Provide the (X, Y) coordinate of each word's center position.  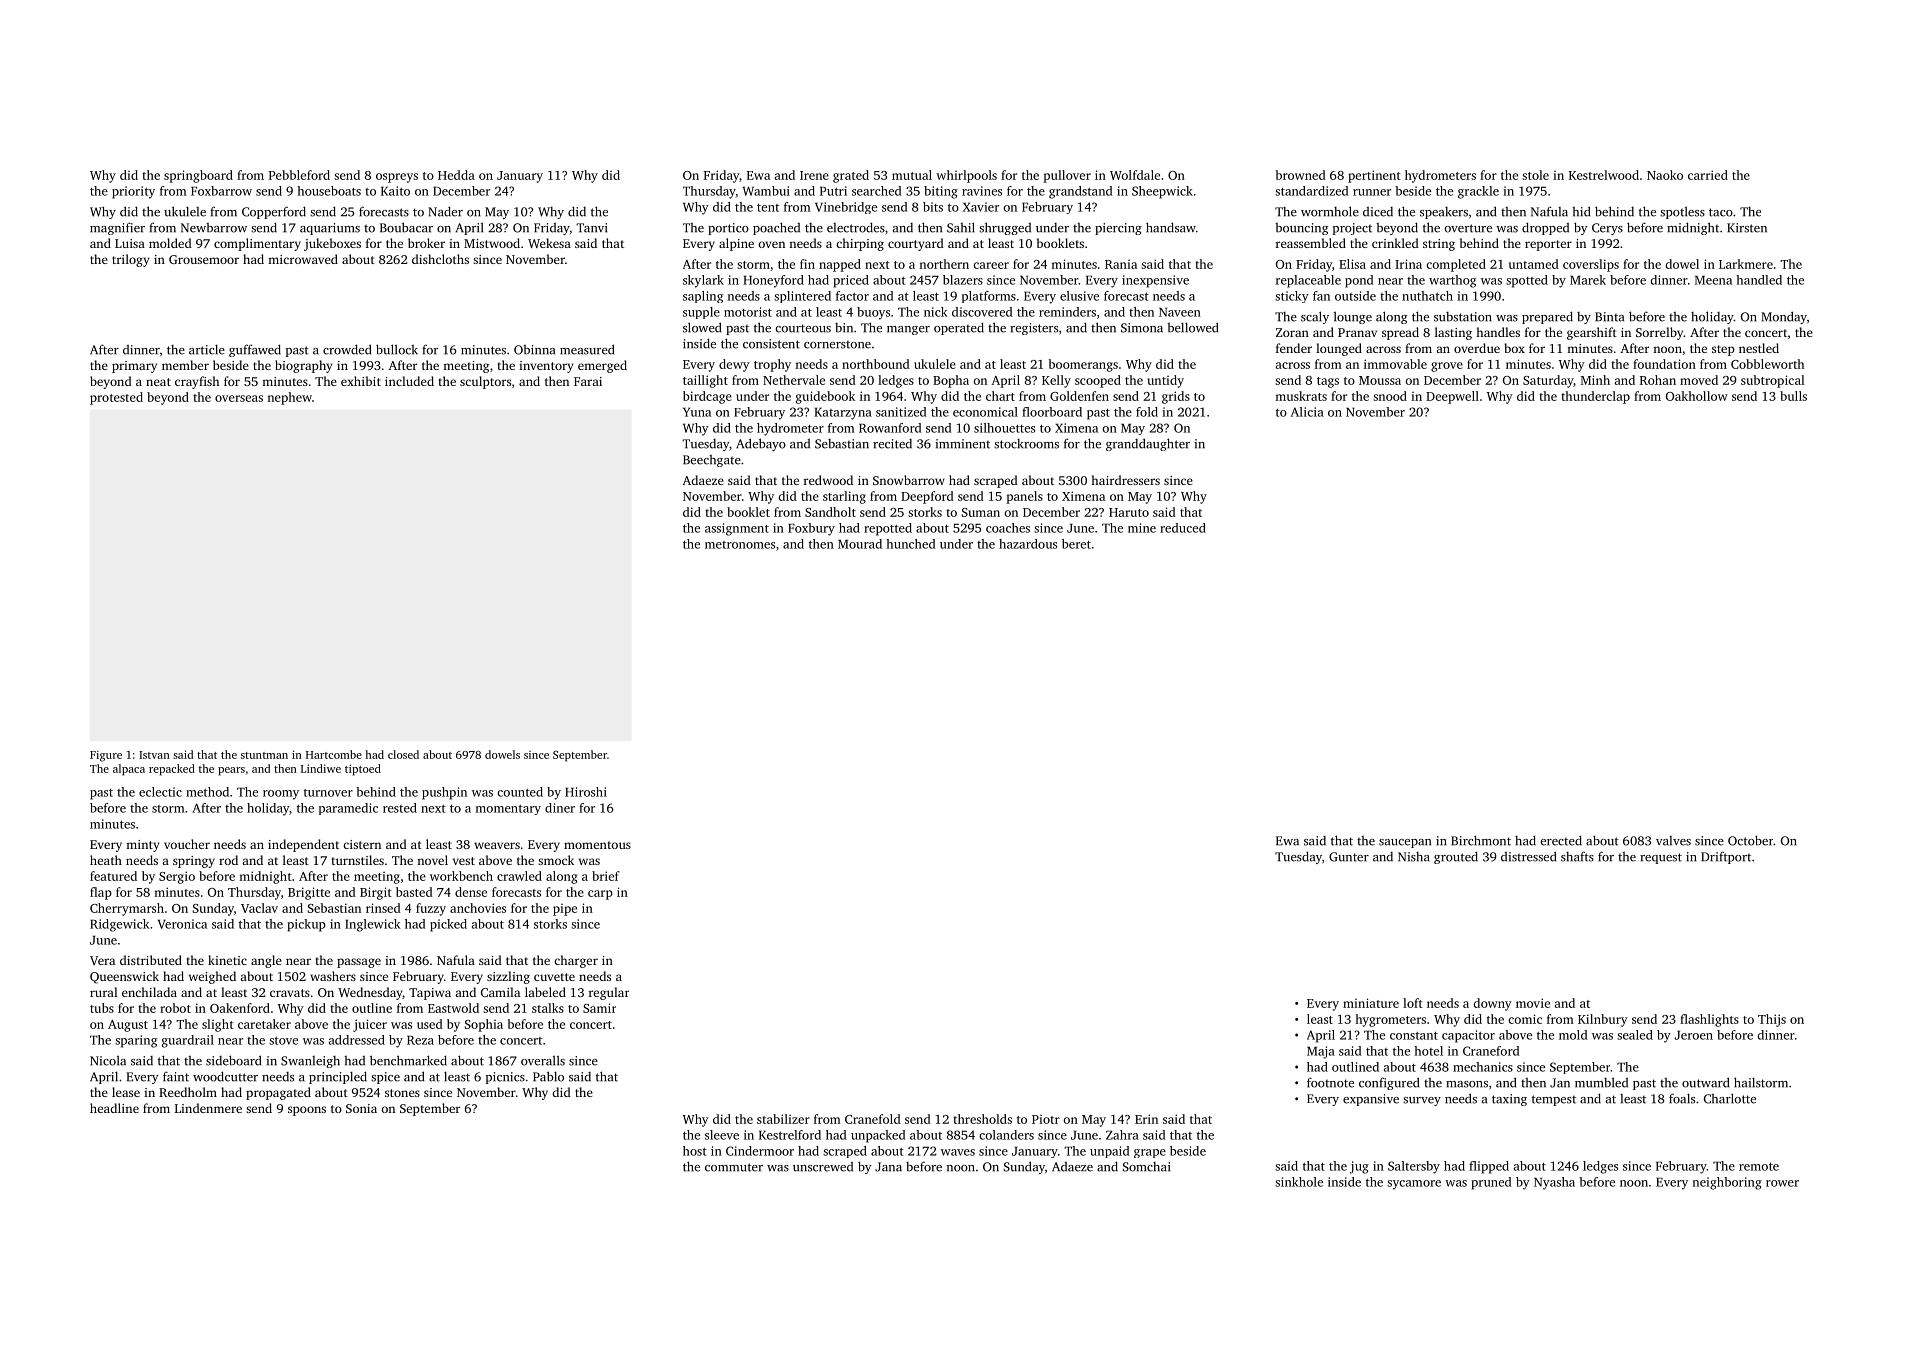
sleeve (722, 1135)
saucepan (1405, 843)
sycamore (1414, 1185)
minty (142, 846)
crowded (347, 349)
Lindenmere (208, 1108)
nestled (1759, 348)
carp (600, 895)
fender (1294, 348)
